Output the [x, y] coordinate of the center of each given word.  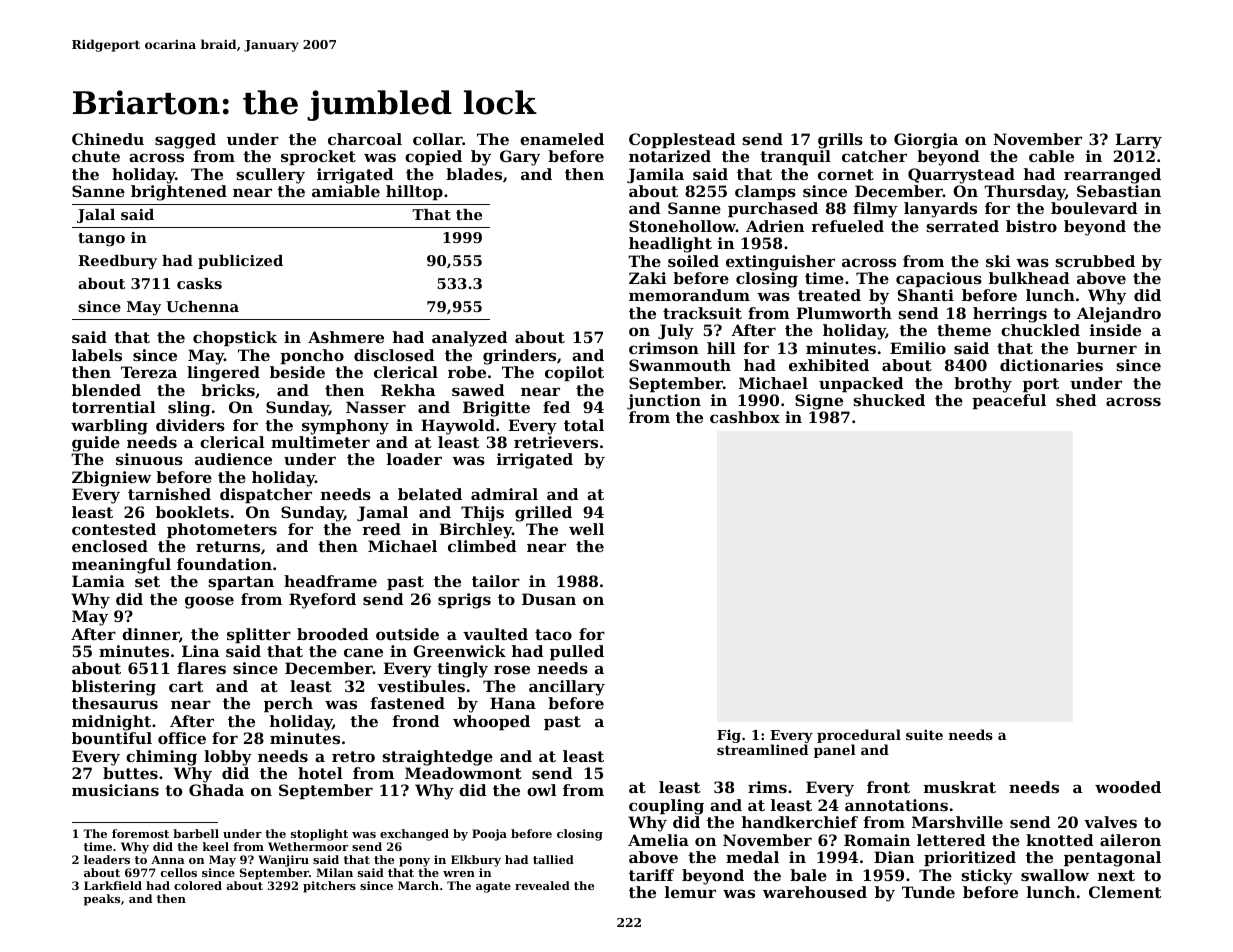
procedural [859, 737]
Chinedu [108, 139]
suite [924, 734]
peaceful [1009, 401]
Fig [729, 736]
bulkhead [1029, 278]
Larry [1139, 141]
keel [216, 846]
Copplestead [682, 140]
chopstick [235, 338]
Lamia [98, 581]
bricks [228, 390]
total [584, 425]
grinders [519, 357]
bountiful [112, 738]
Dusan [549, 599]
